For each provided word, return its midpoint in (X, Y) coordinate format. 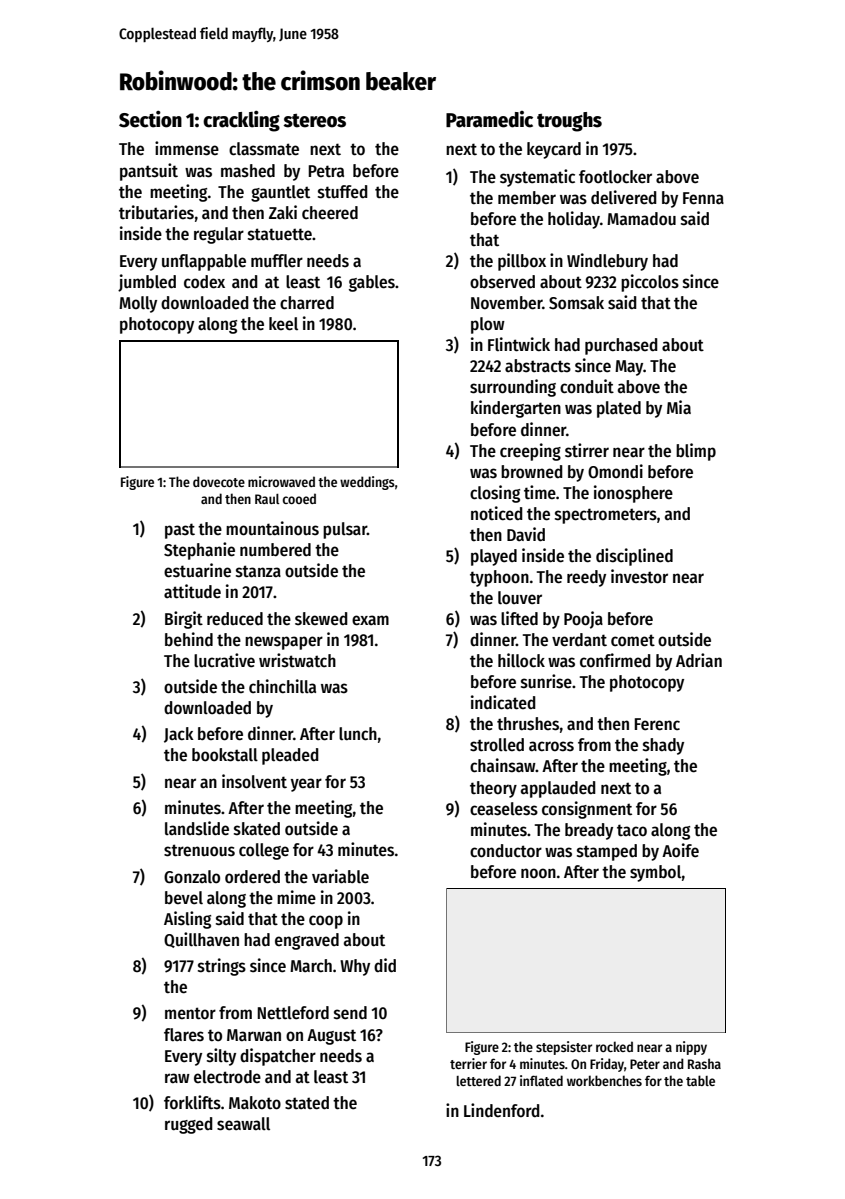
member (527, 197)
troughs (569, 122)
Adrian (699, 660)
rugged (189, 1125)
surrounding (513, 388)
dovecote (219, 481)
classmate (264, 149)
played (494, 557)
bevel (184, 898)
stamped (607, 852)
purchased (621, 346)
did (385, 965)
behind (189, 639)
